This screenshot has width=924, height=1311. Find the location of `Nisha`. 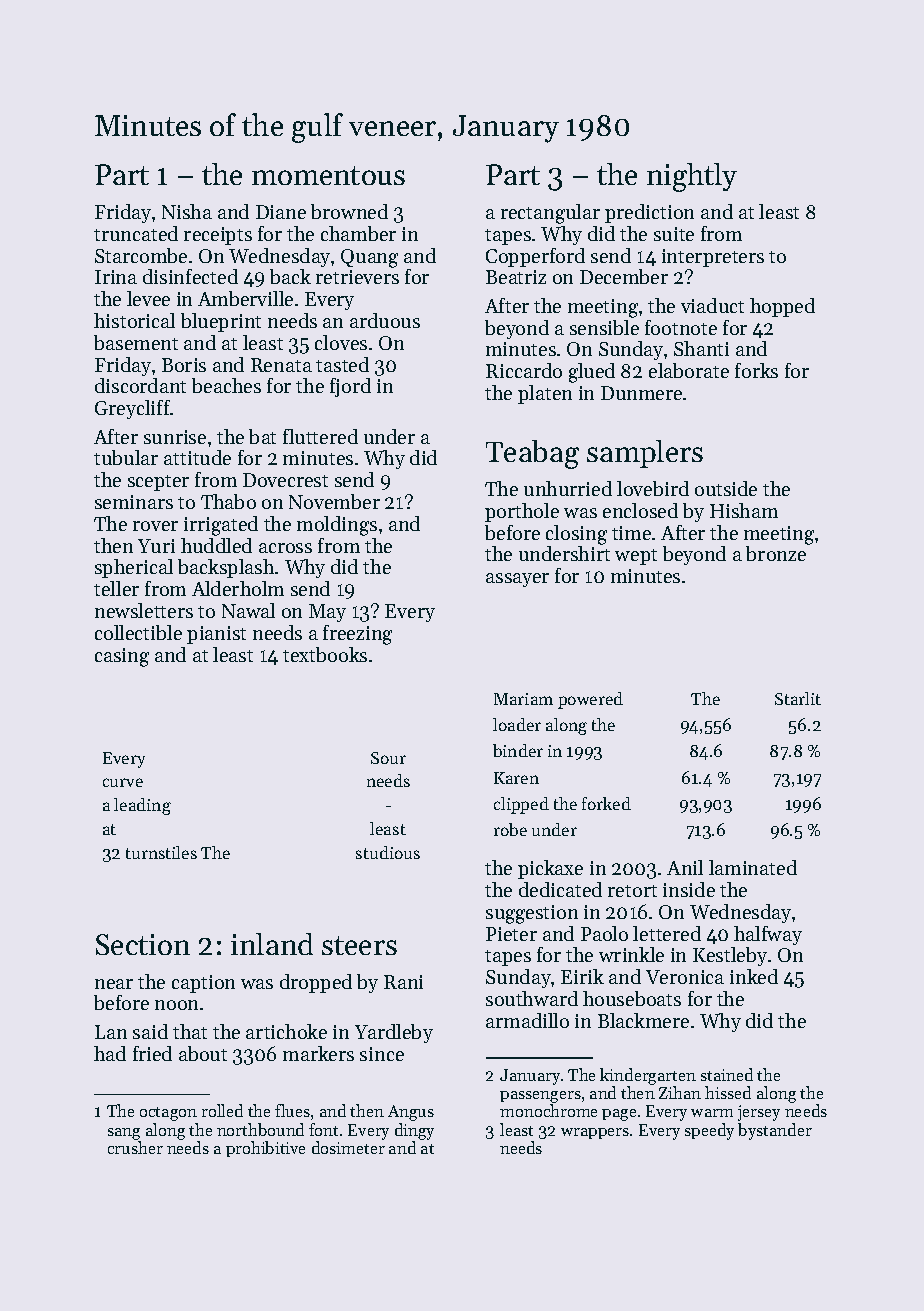

Nisha is located at coordinates (187, 211).
